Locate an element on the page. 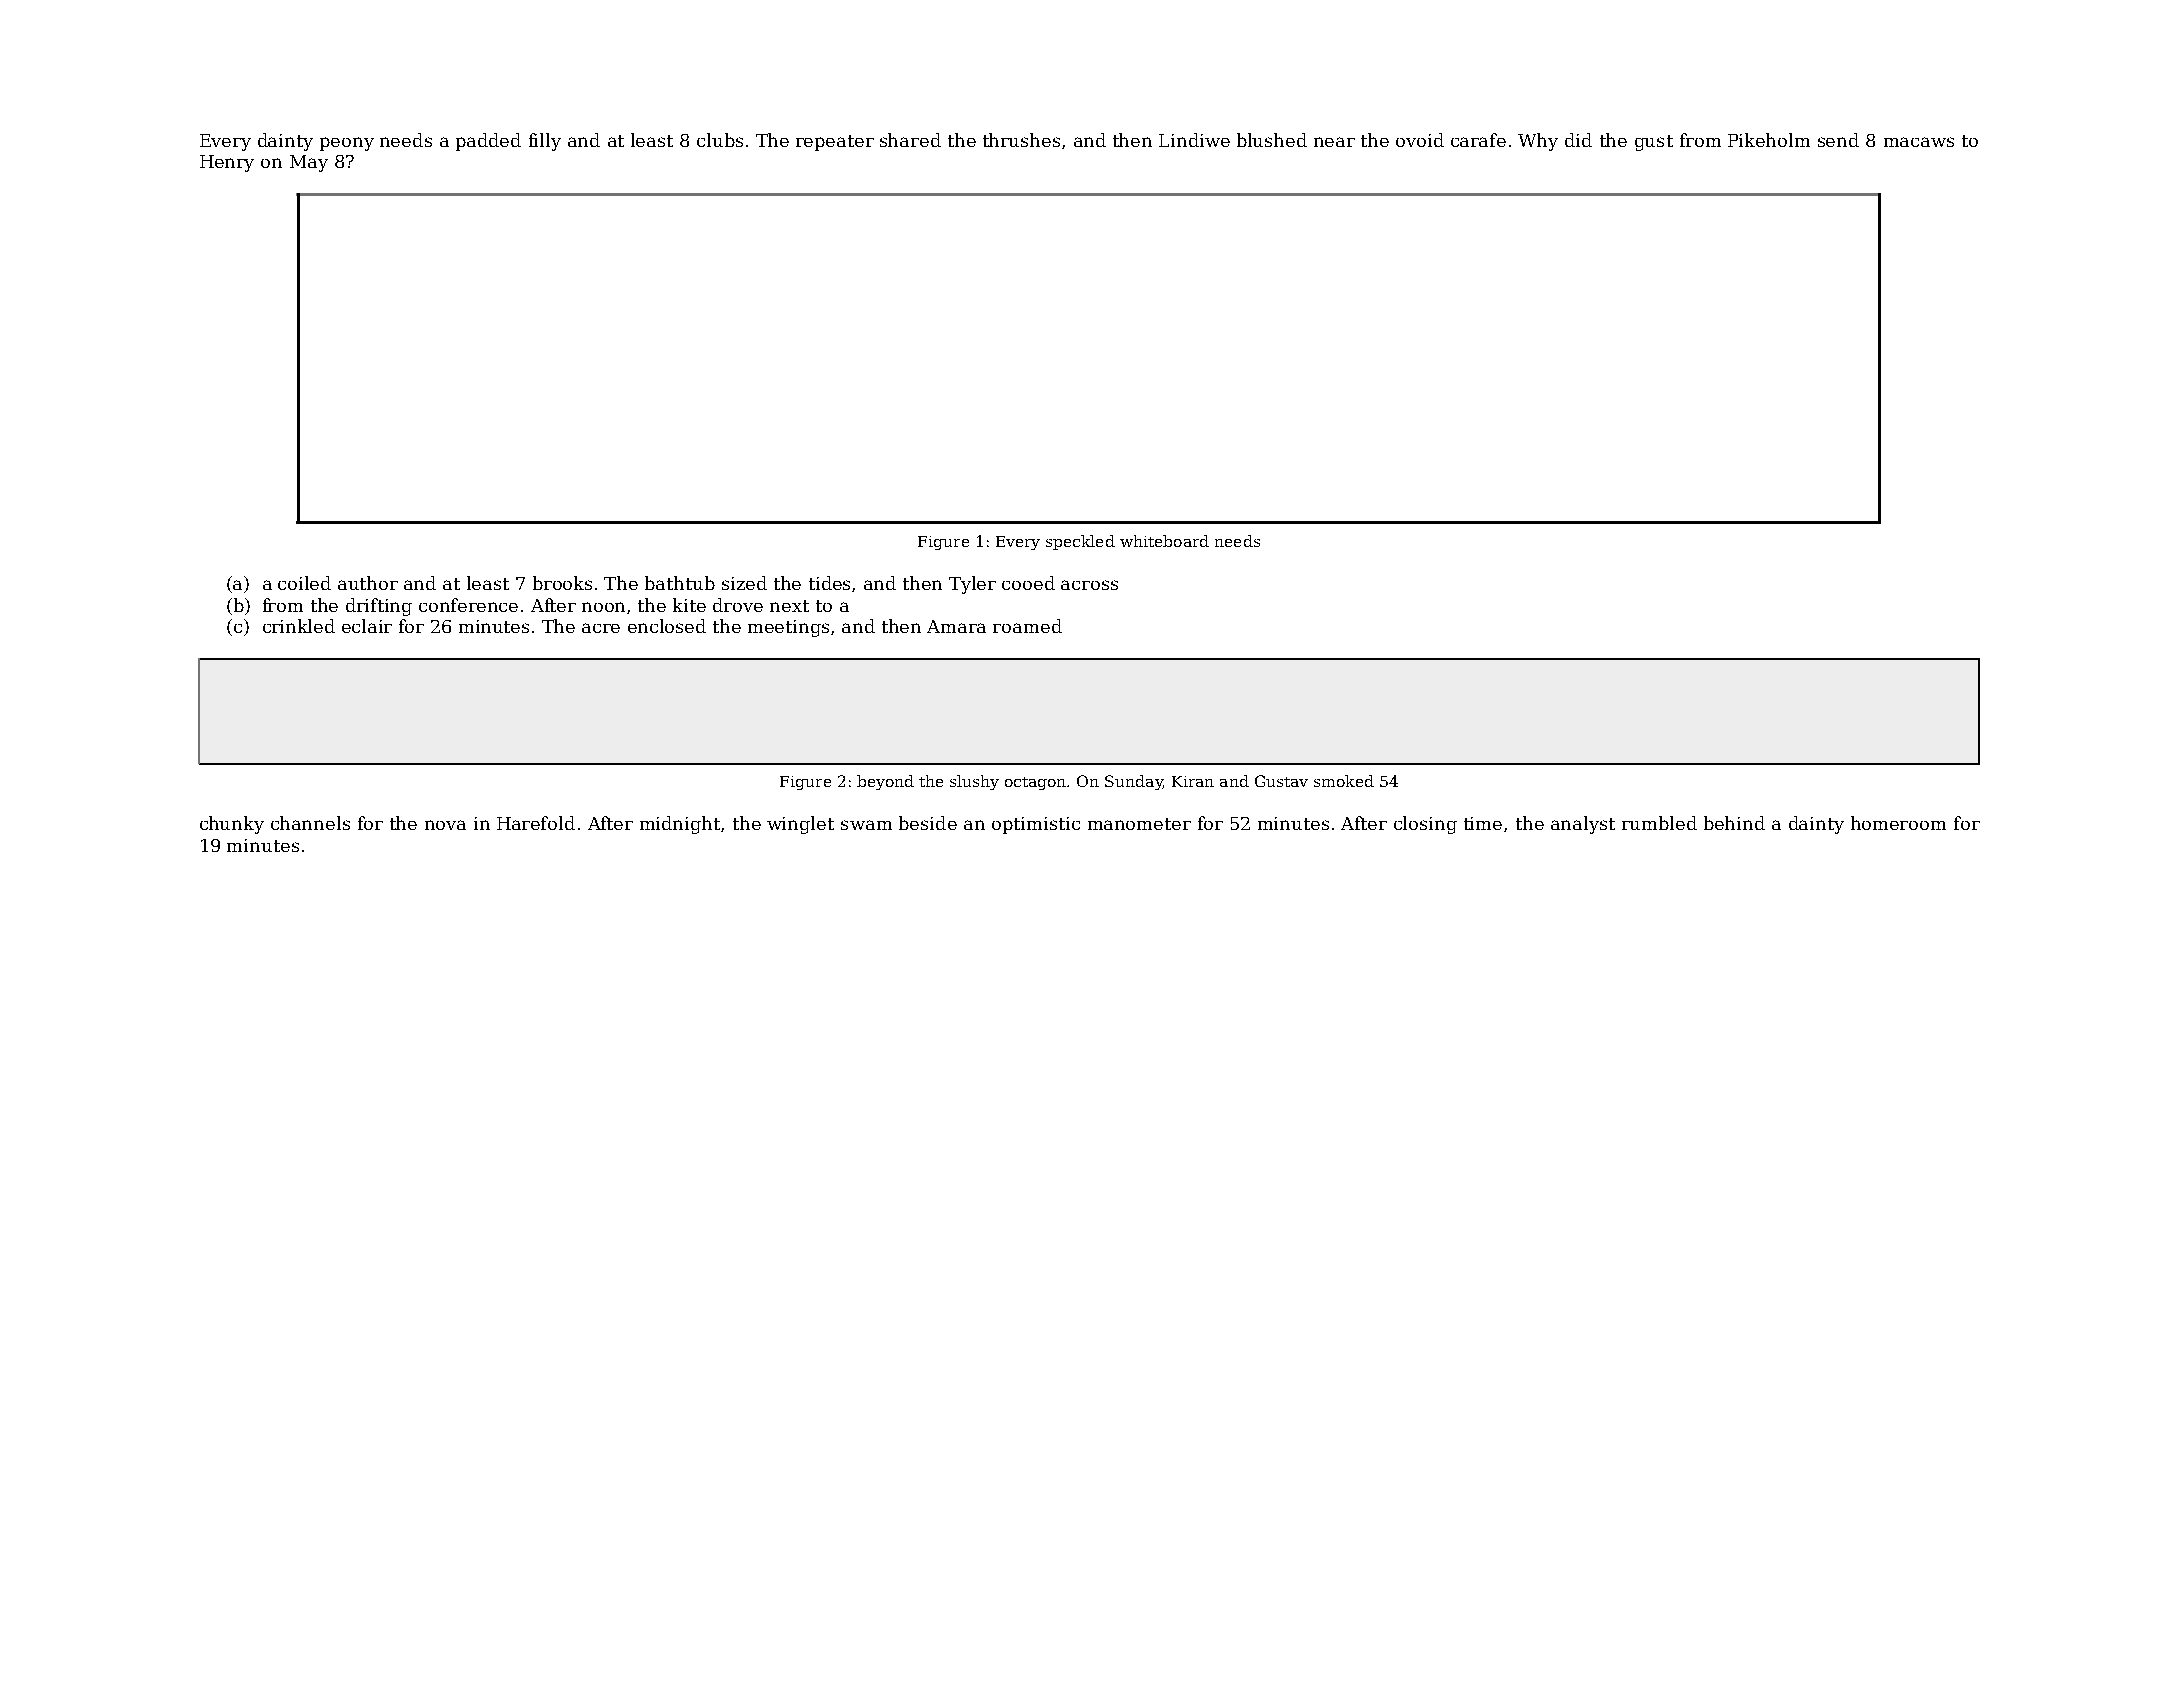 The width and height of the document is (2178, 1683). speckled is located at coordinates (1080, 542).
